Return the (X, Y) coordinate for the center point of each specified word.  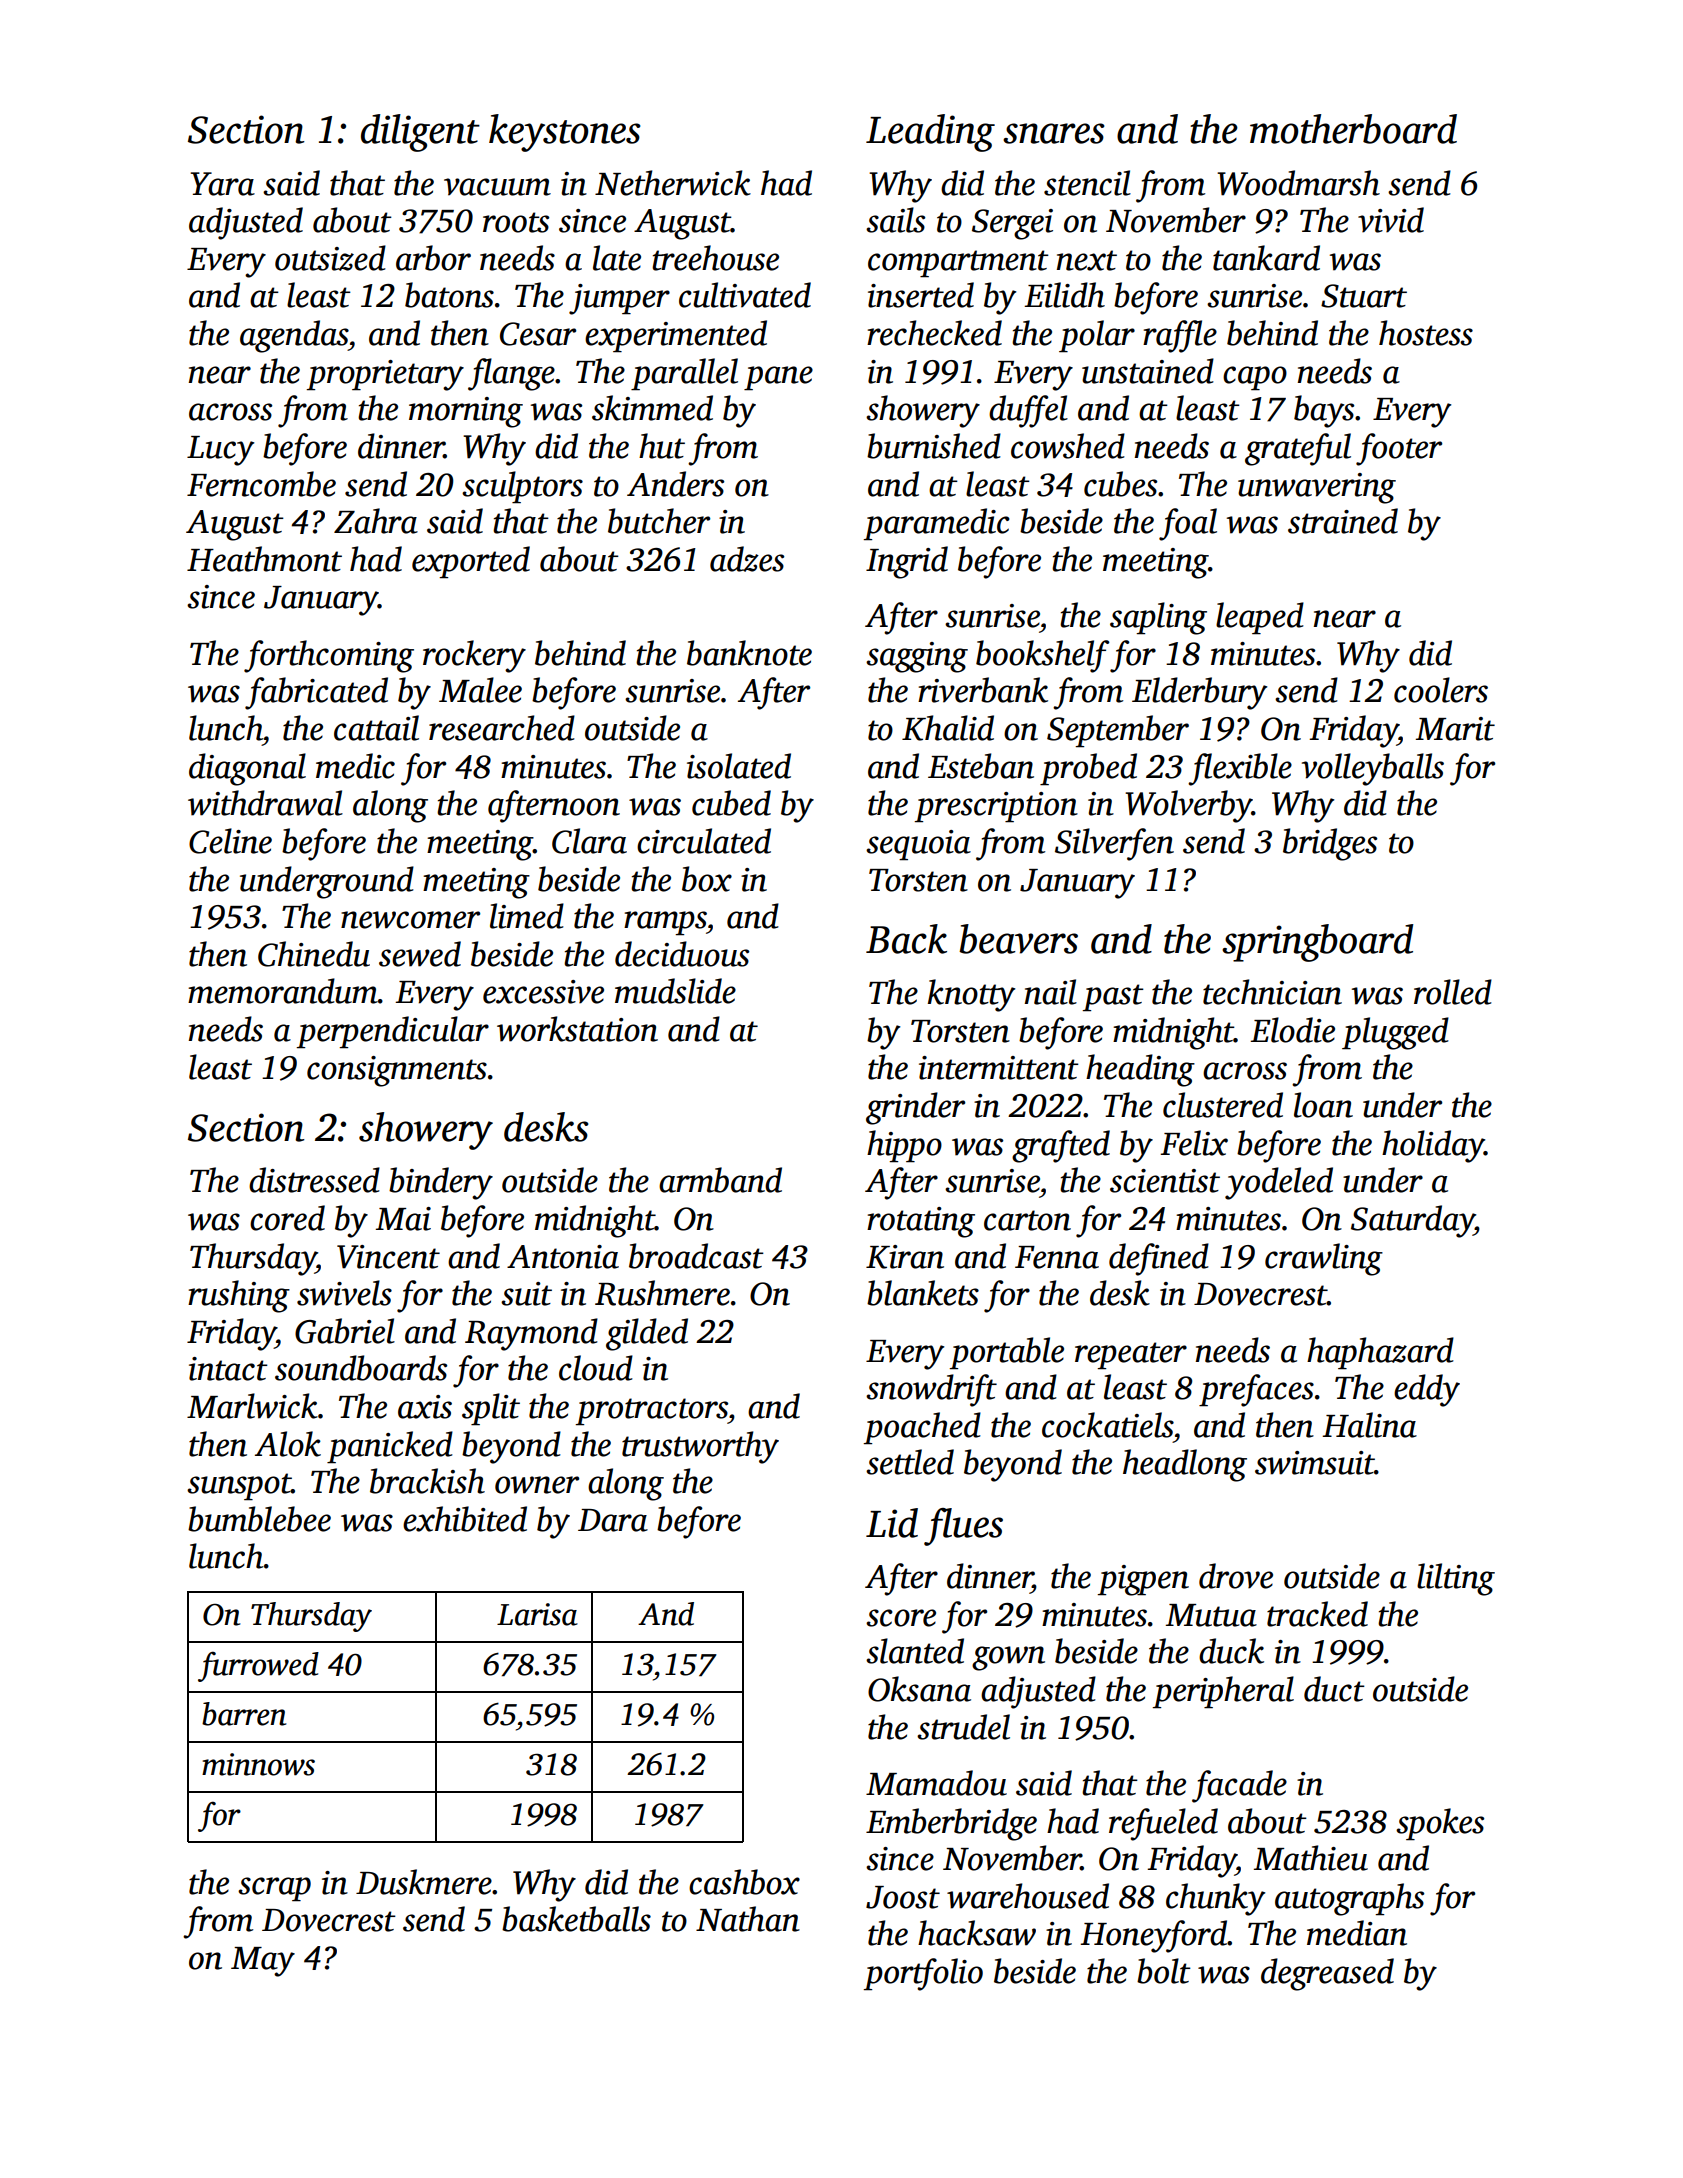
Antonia (563, 1257)
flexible (1240, 769)
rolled (1453, 992)
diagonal (247, 769)
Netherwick (673, 183)
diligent (420, 133)
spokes (1440, 1824)
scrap (274, 1889)
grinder (915, 1108)
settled (910, 1462)
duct (1334, 1689)
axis (425, 1407)
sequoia (918, 845)
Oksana (919, 1689)
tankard (1266, 258)
